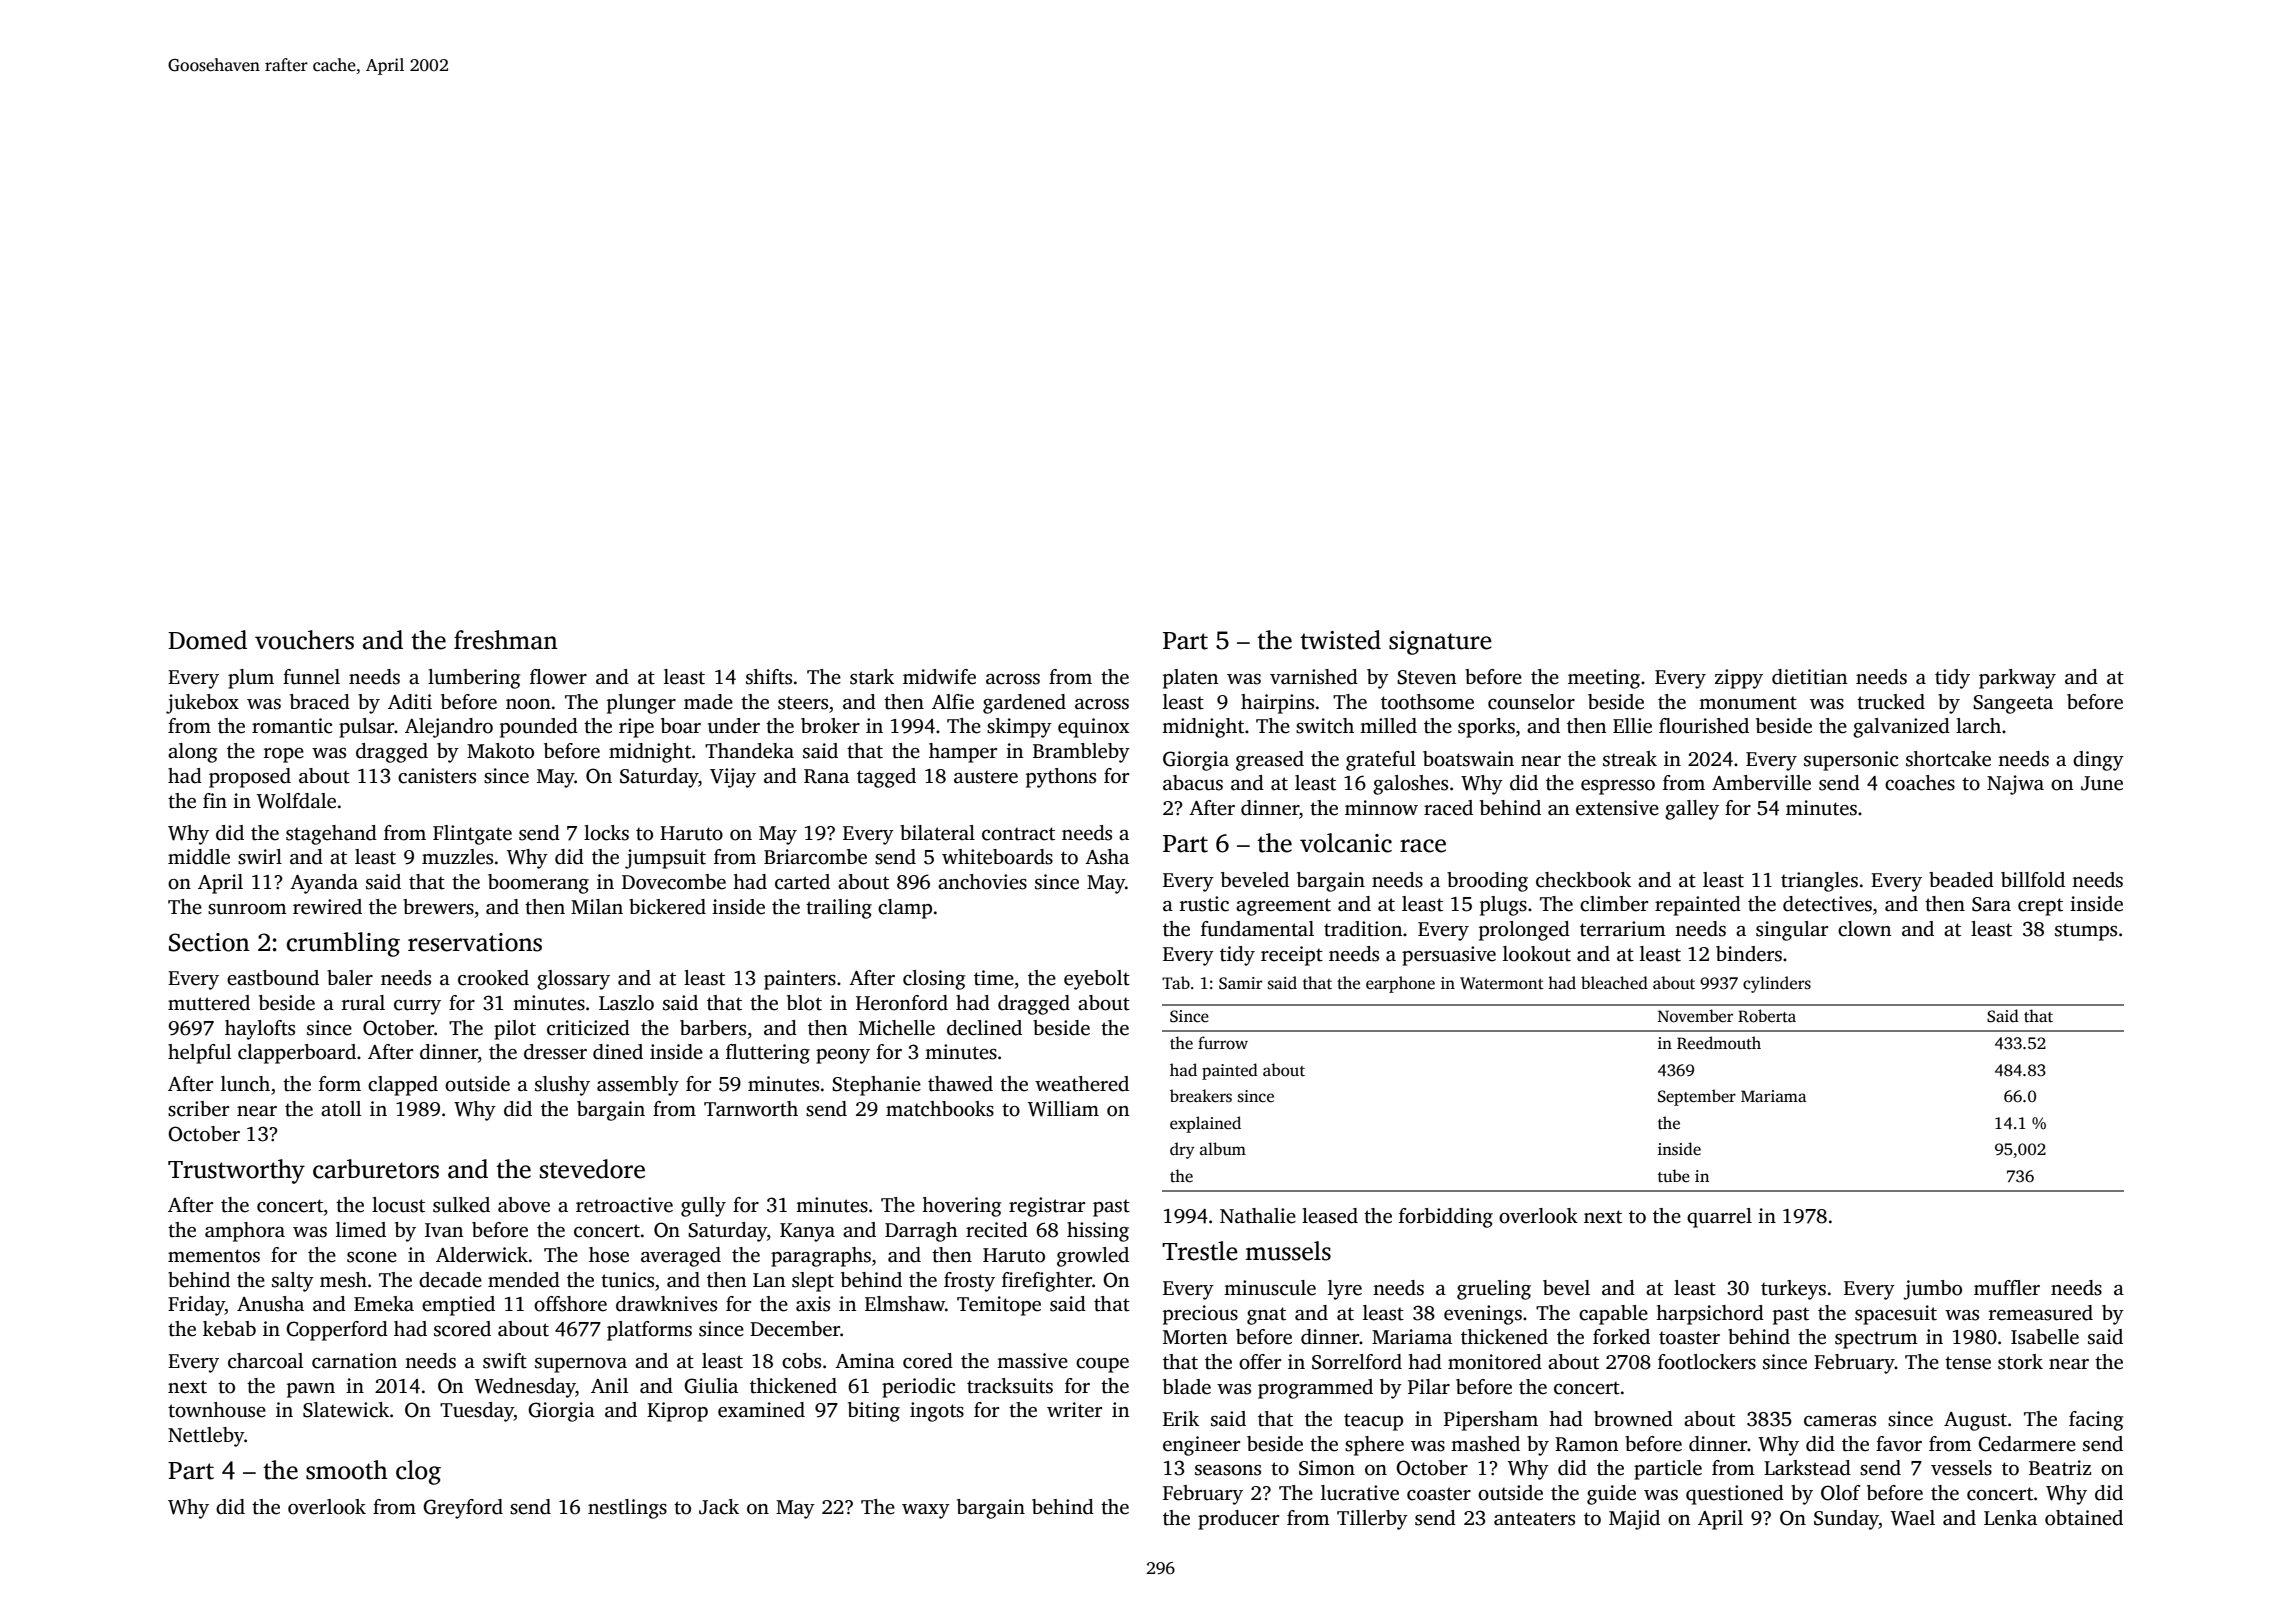  Describe the element at coordinates (474, 679) in the screenshot. I see `lumbering` at that location.
